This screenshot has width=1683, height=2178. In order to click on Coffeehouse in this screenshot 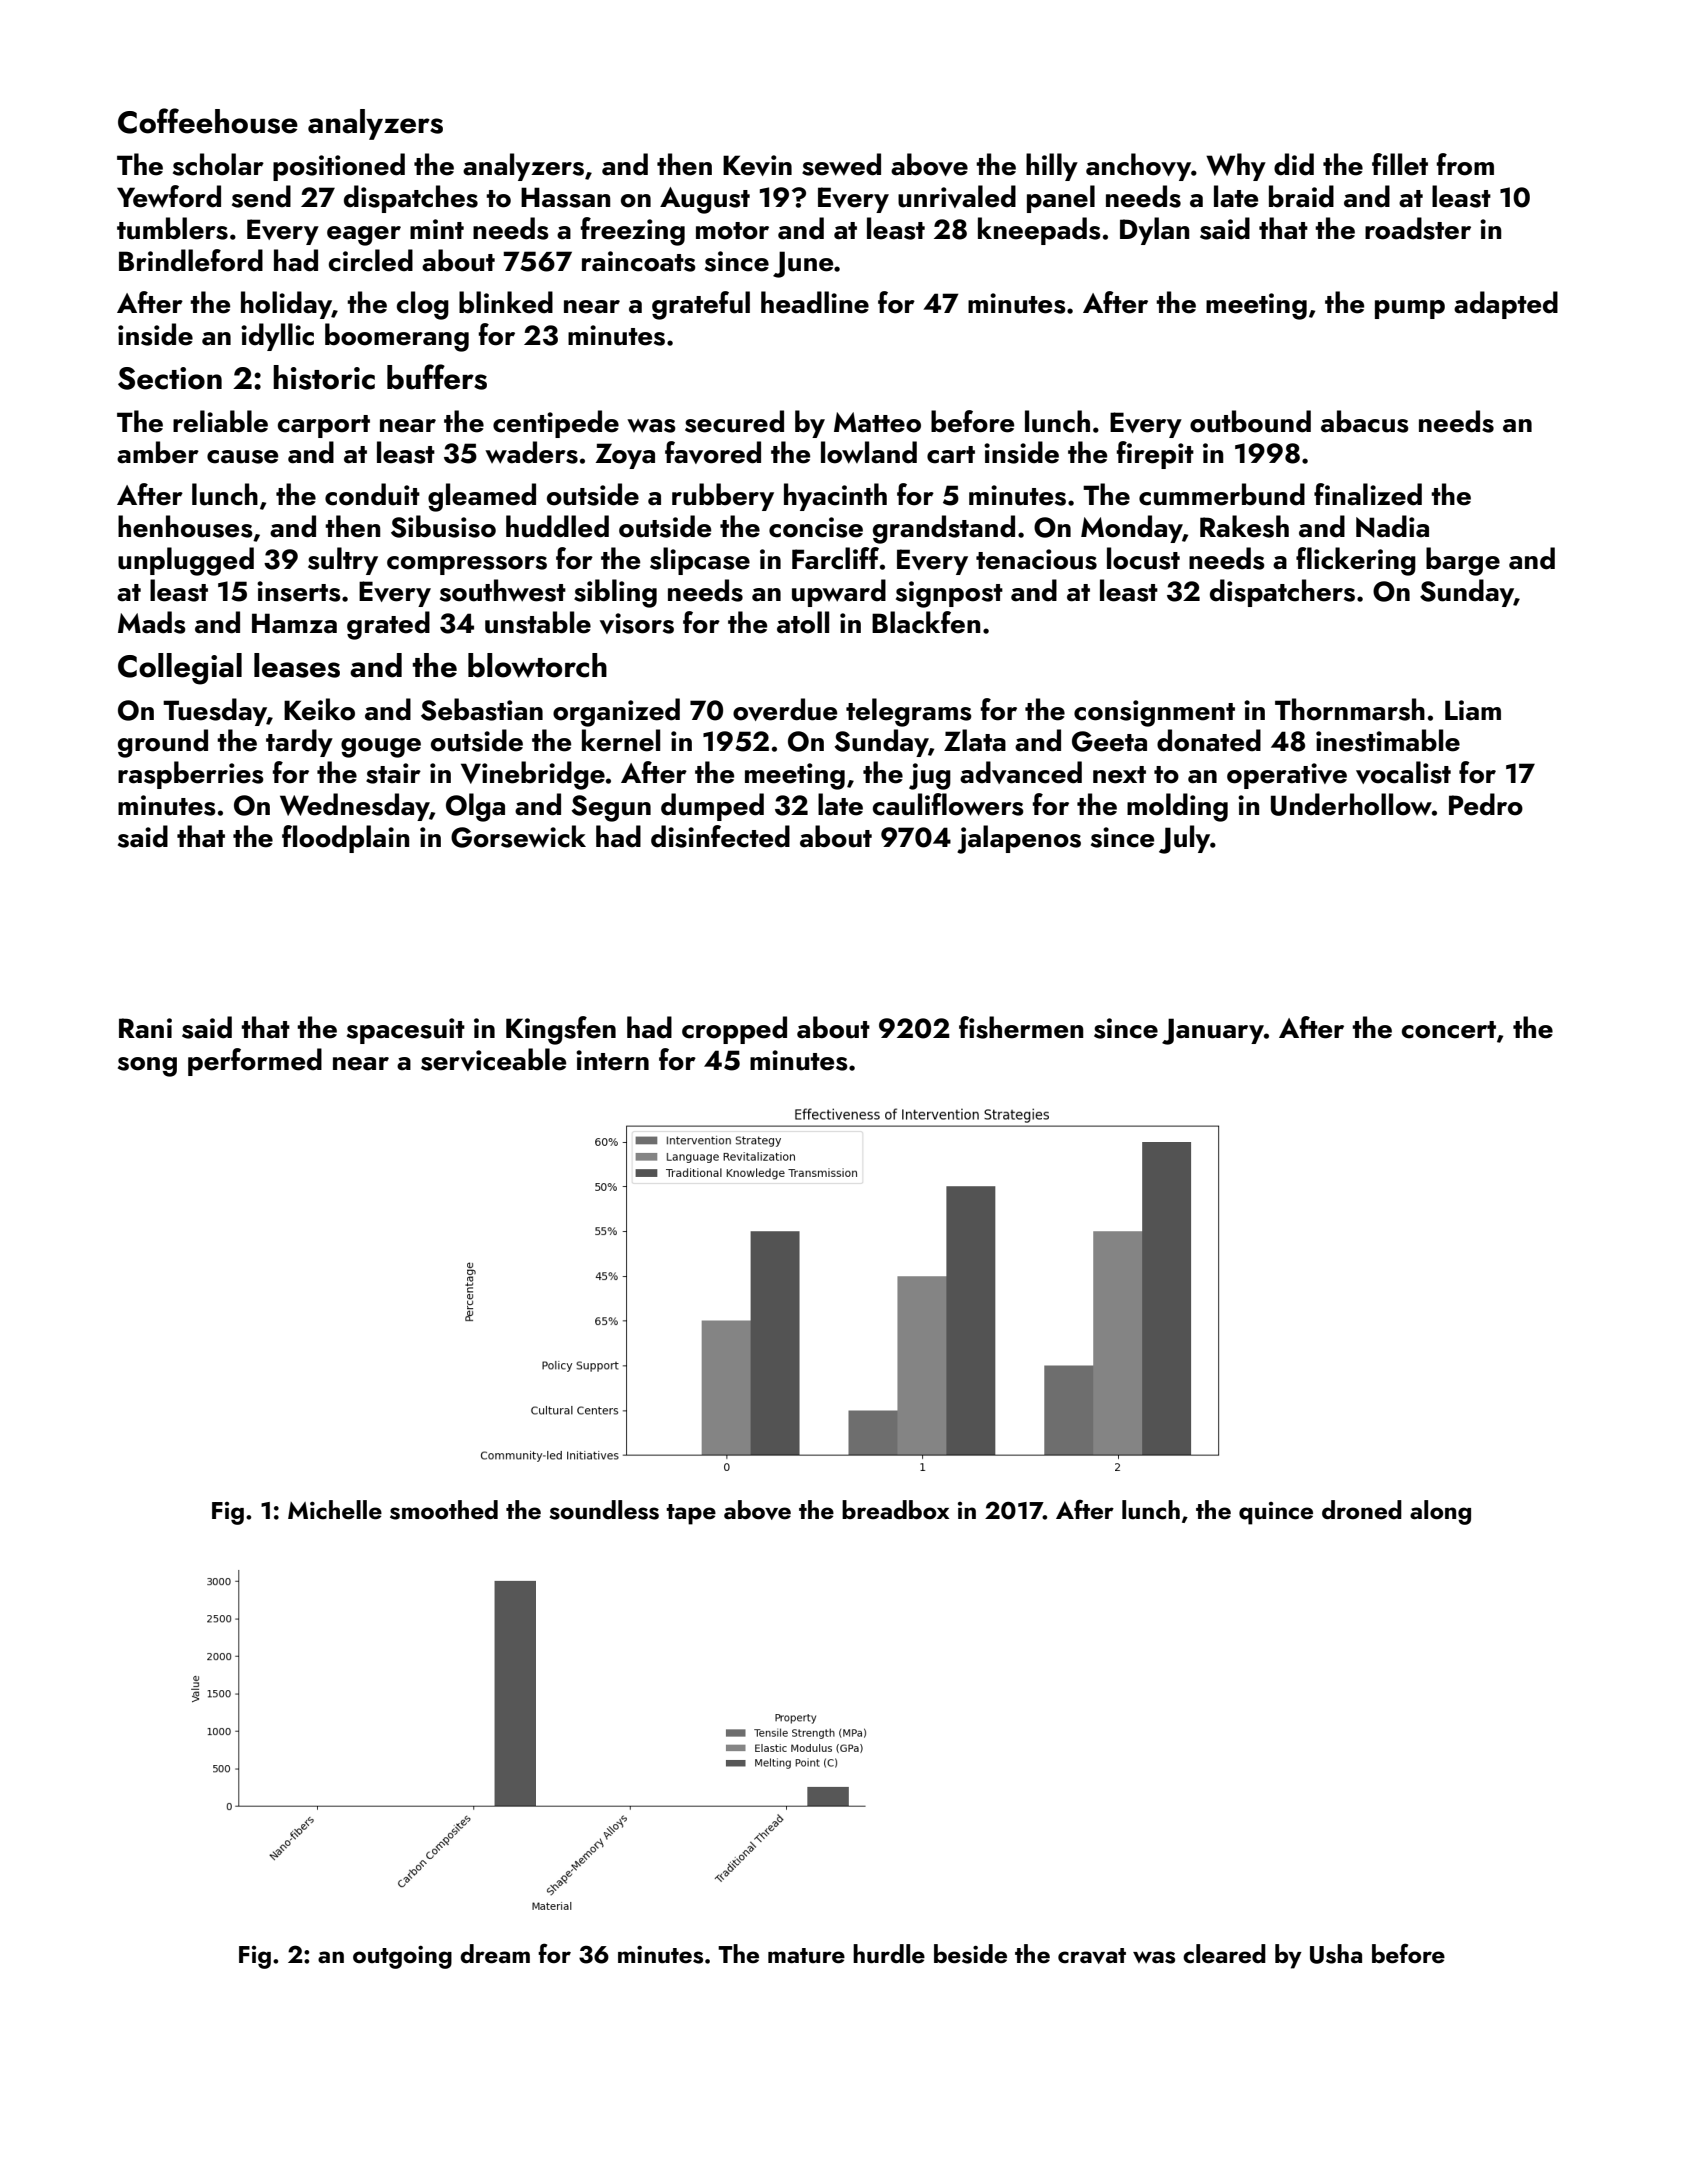, I will do `click(208, 121)`.
